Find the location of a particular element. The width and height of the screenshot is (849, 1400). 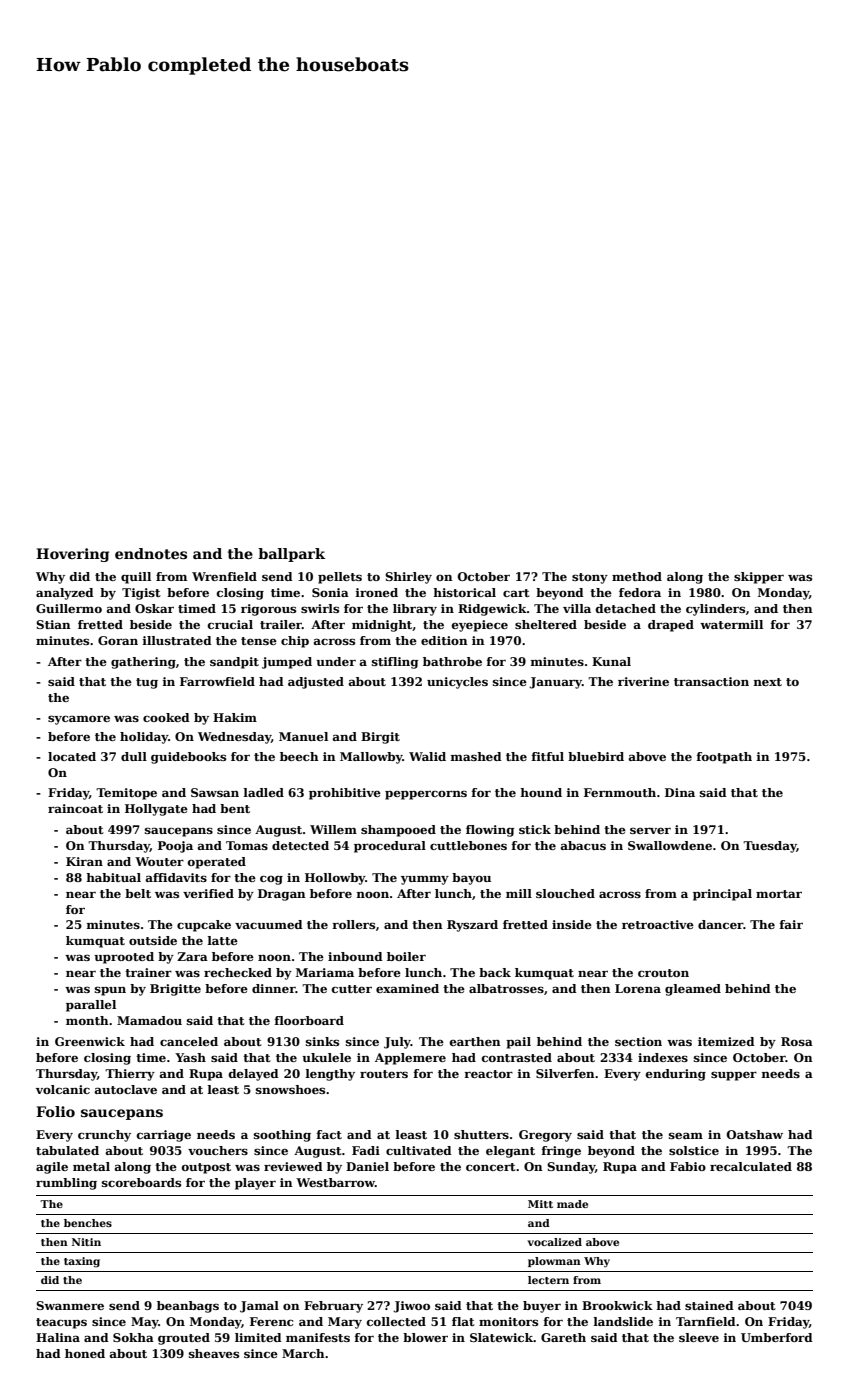

cylinders is located at coordinates (715, 610).
